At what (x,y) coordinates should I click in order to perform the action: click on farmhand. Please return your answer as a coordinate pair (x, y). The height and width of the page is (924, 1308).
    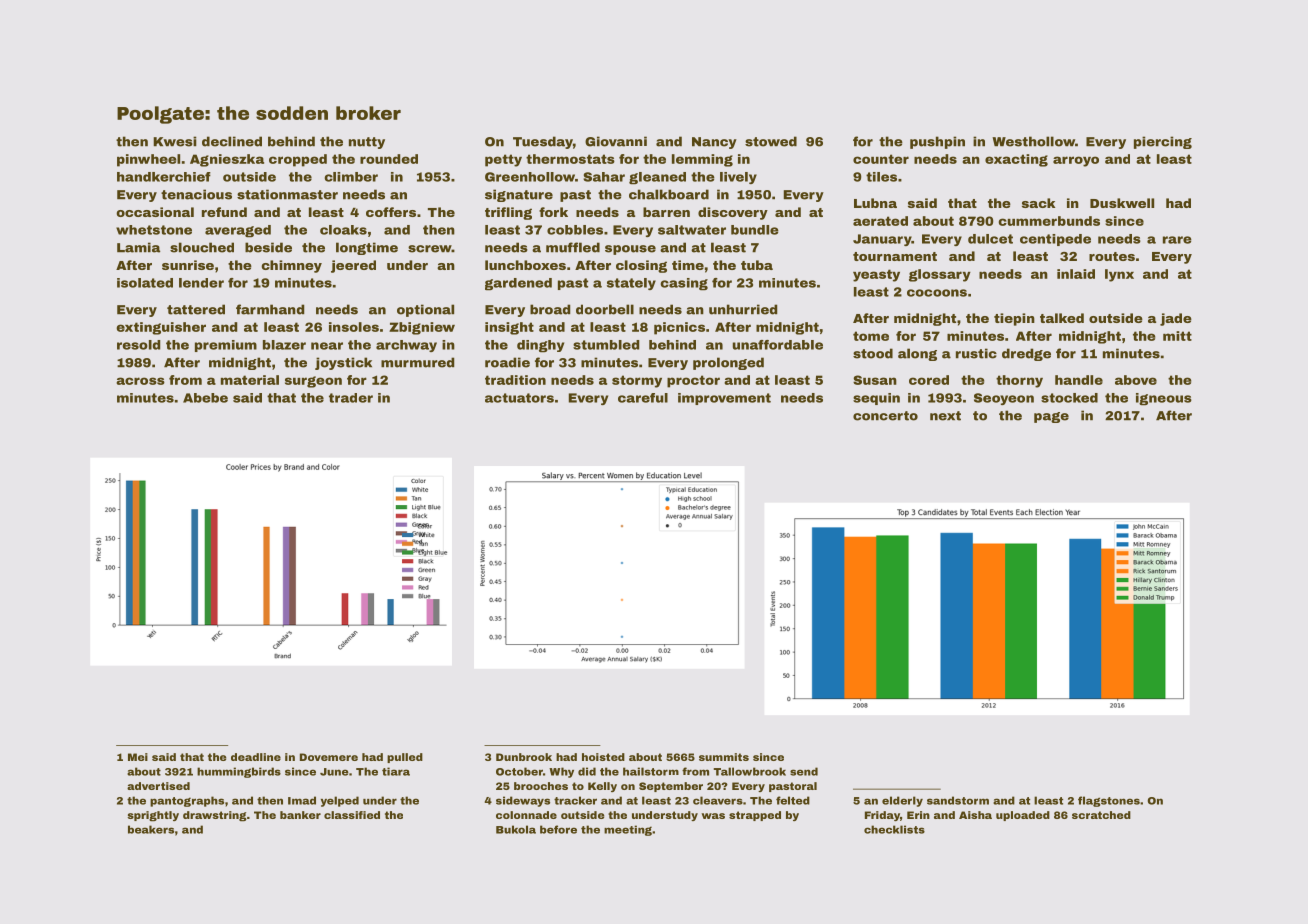
    Looking at the image, I should click on (270, 309).
